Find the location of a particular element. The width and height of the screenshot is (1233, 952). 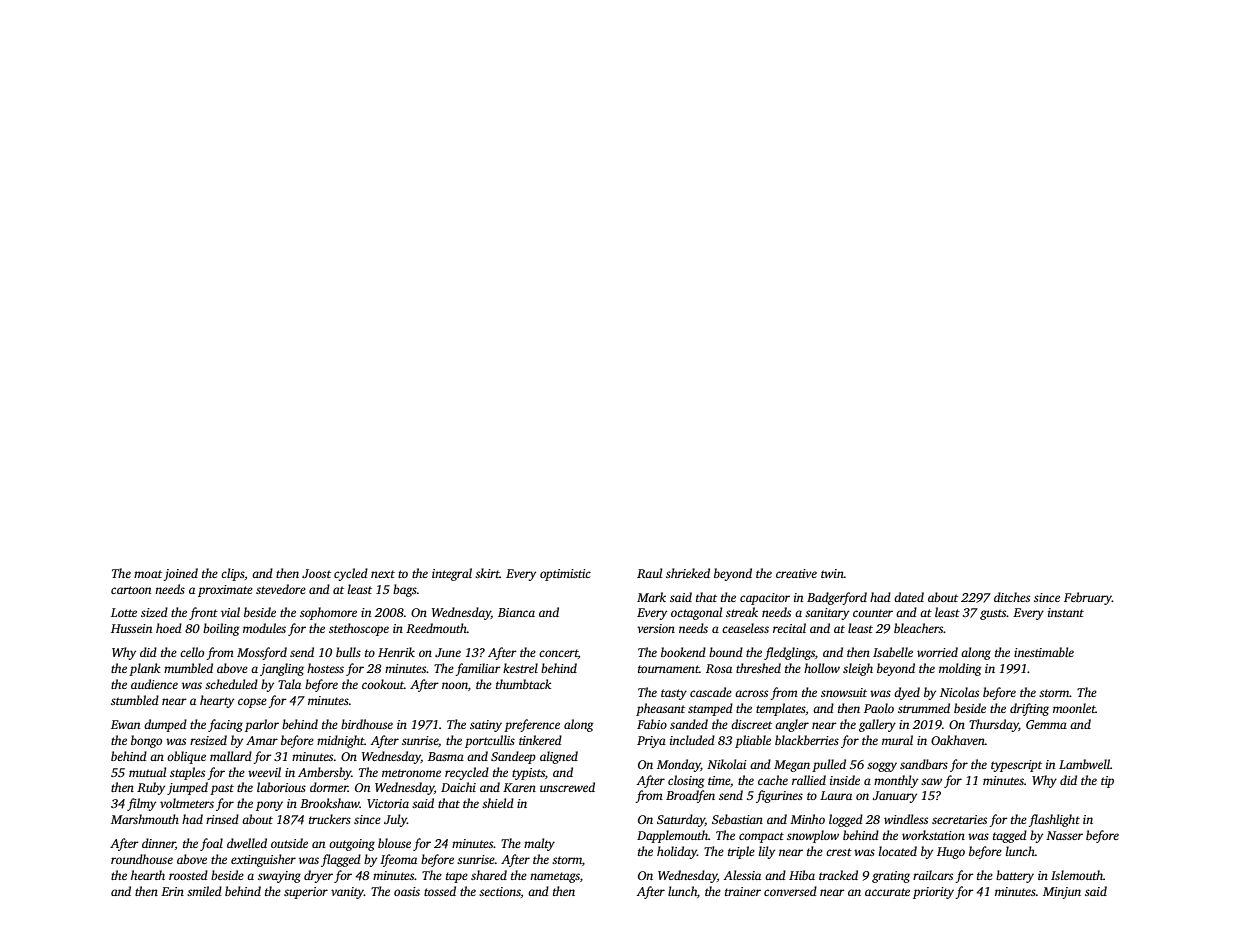

mallard is located at coordinates (231, 756).
